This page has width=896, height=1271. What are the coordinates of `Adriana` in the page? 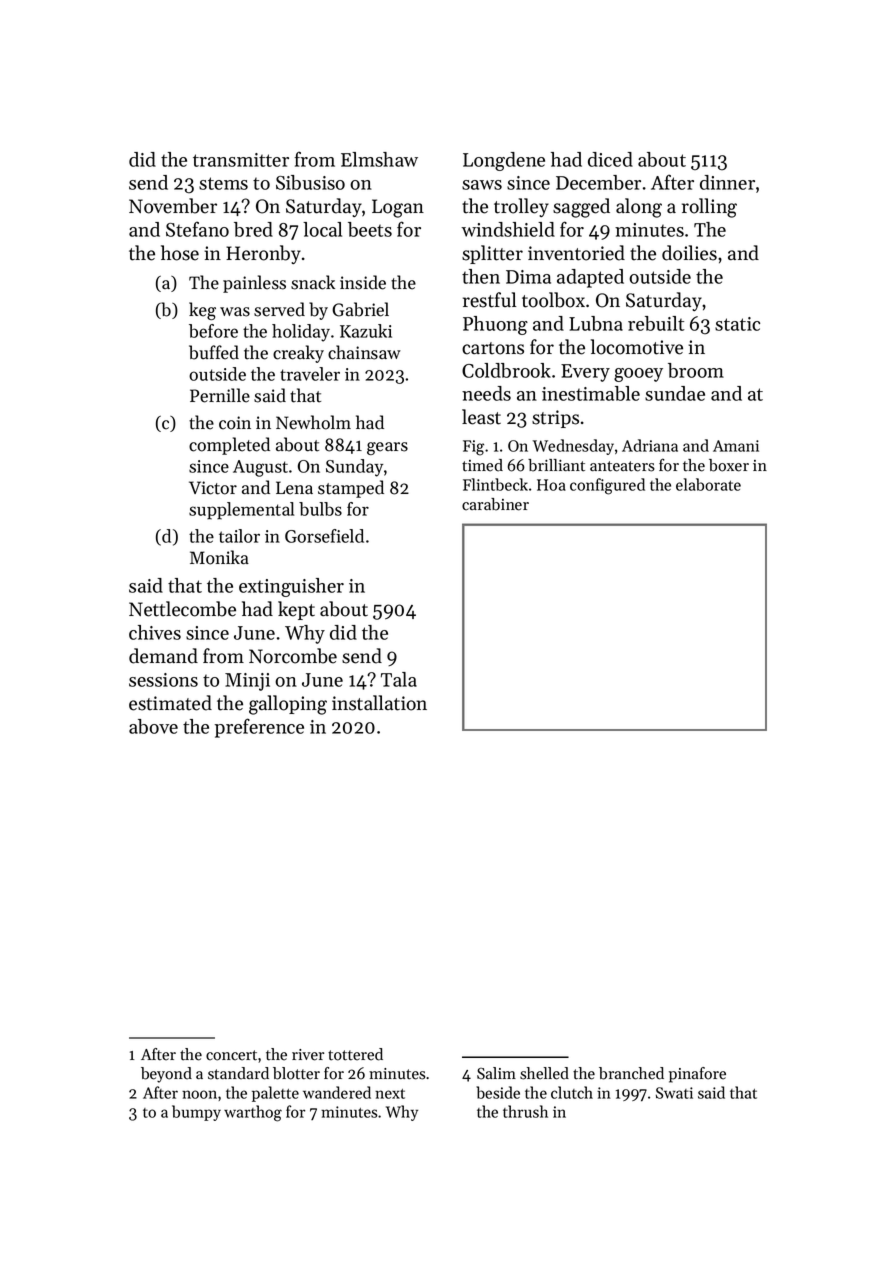 It's located at (650, 445).
